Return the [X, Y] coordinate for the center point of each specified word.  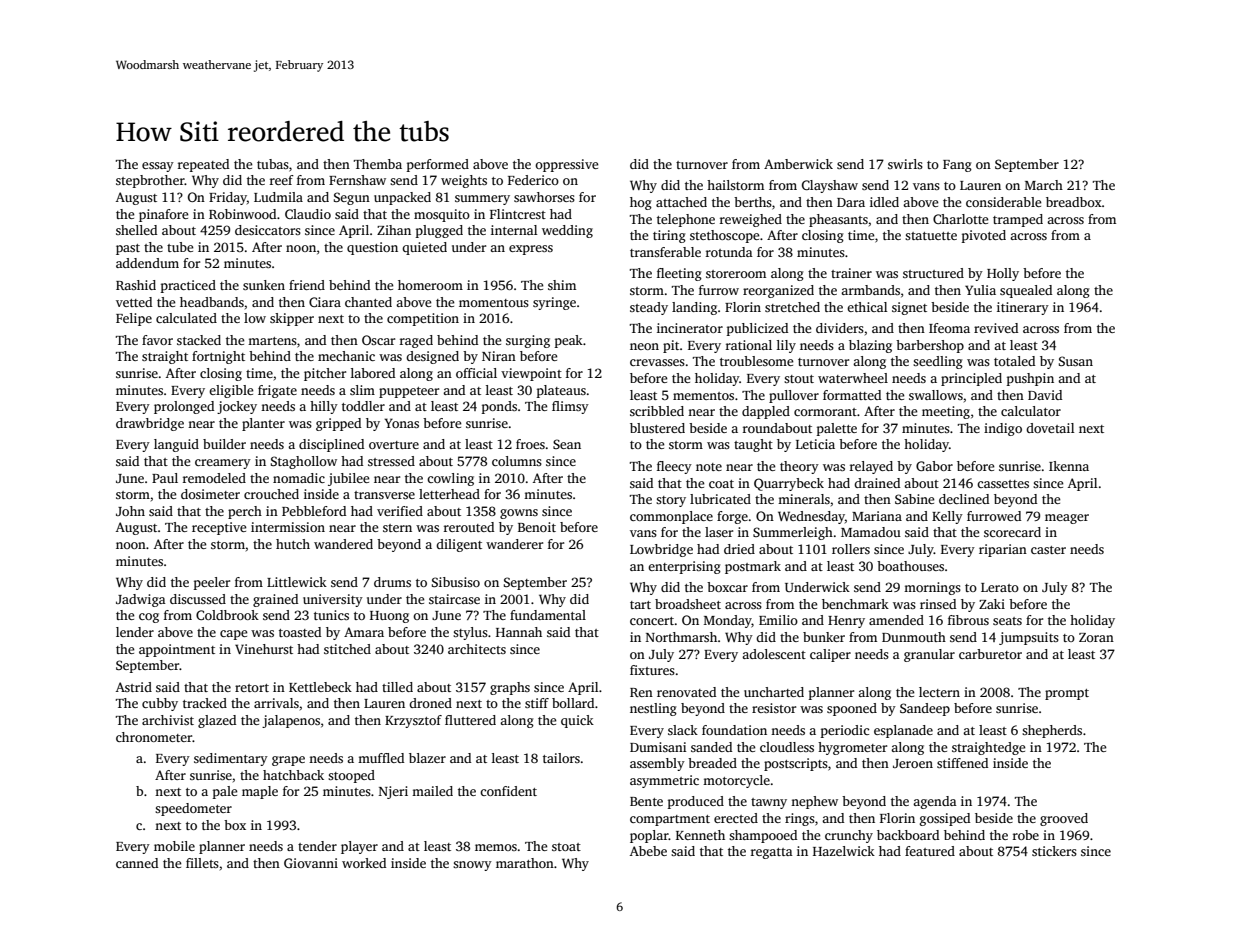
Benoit [537, 527]
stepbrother [150, 181]
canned [137, 863]
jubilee [349, 479]
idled [884, 202]
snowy [472, 866]
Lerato [1000, 587]
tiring [669, 236]
